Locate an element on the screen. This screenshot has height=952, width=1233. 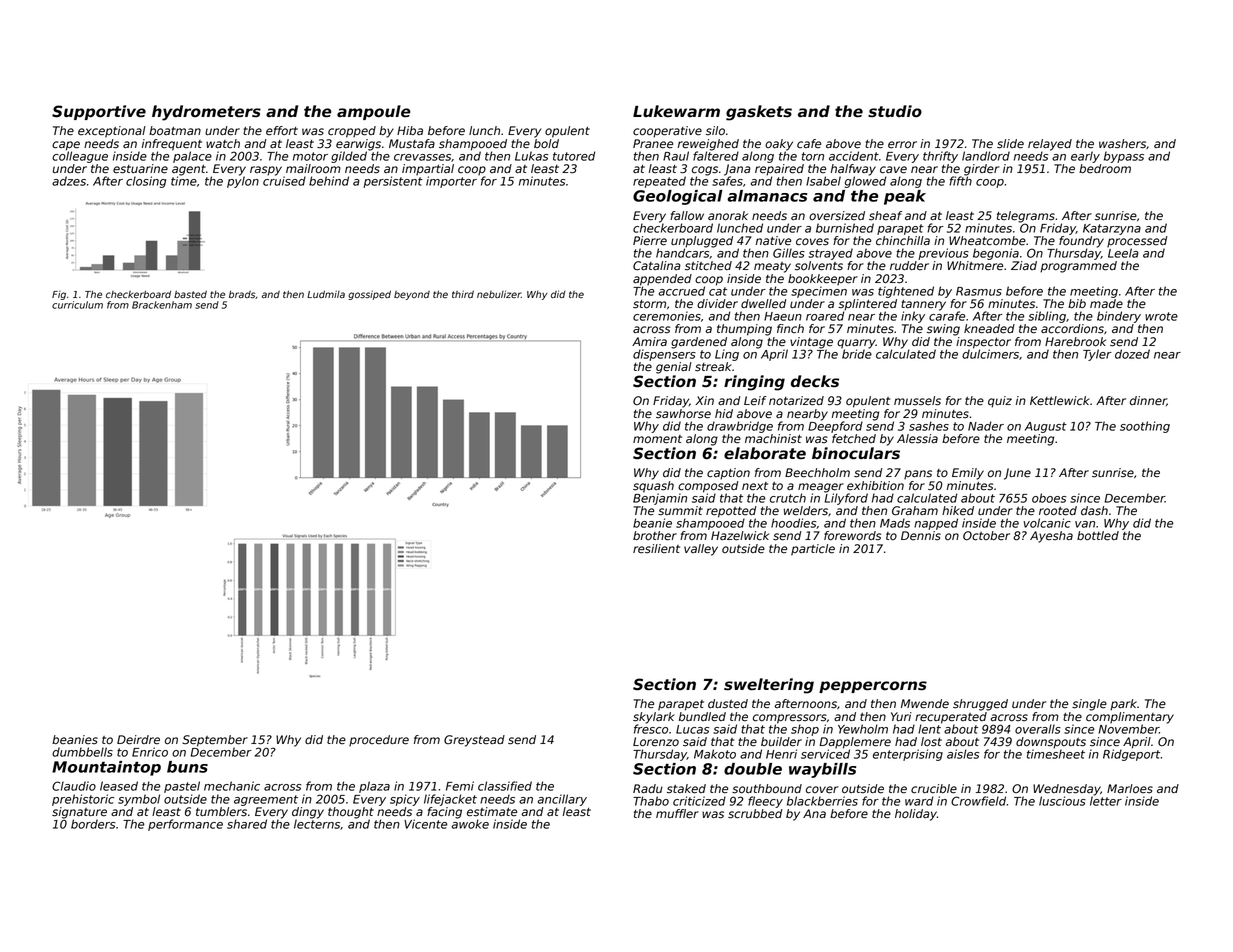
Supportive is located at coordinates (99, 112).
